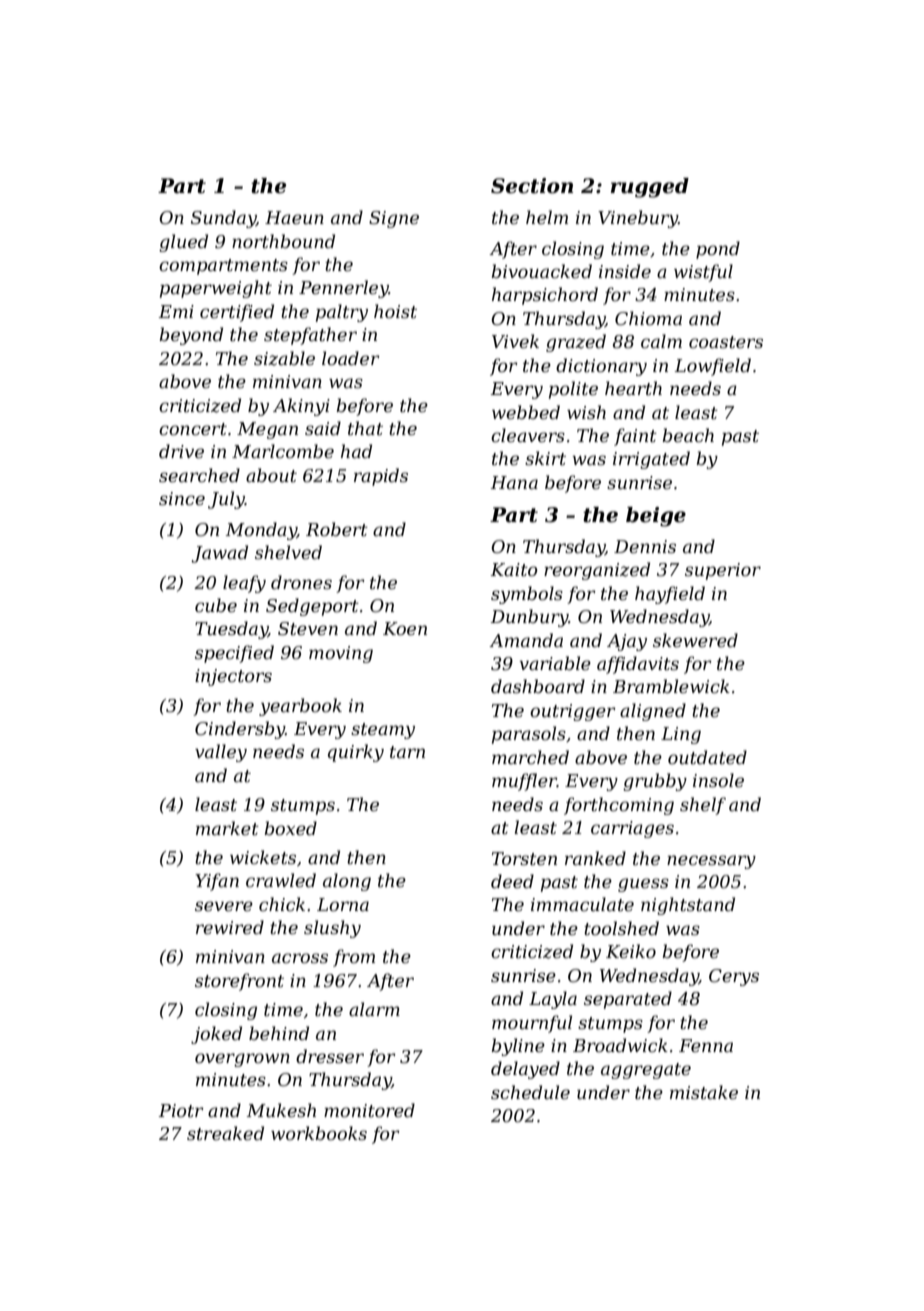  Describe the element at coordinates (514, 570) in the image. I see `Kaito` at that location.
